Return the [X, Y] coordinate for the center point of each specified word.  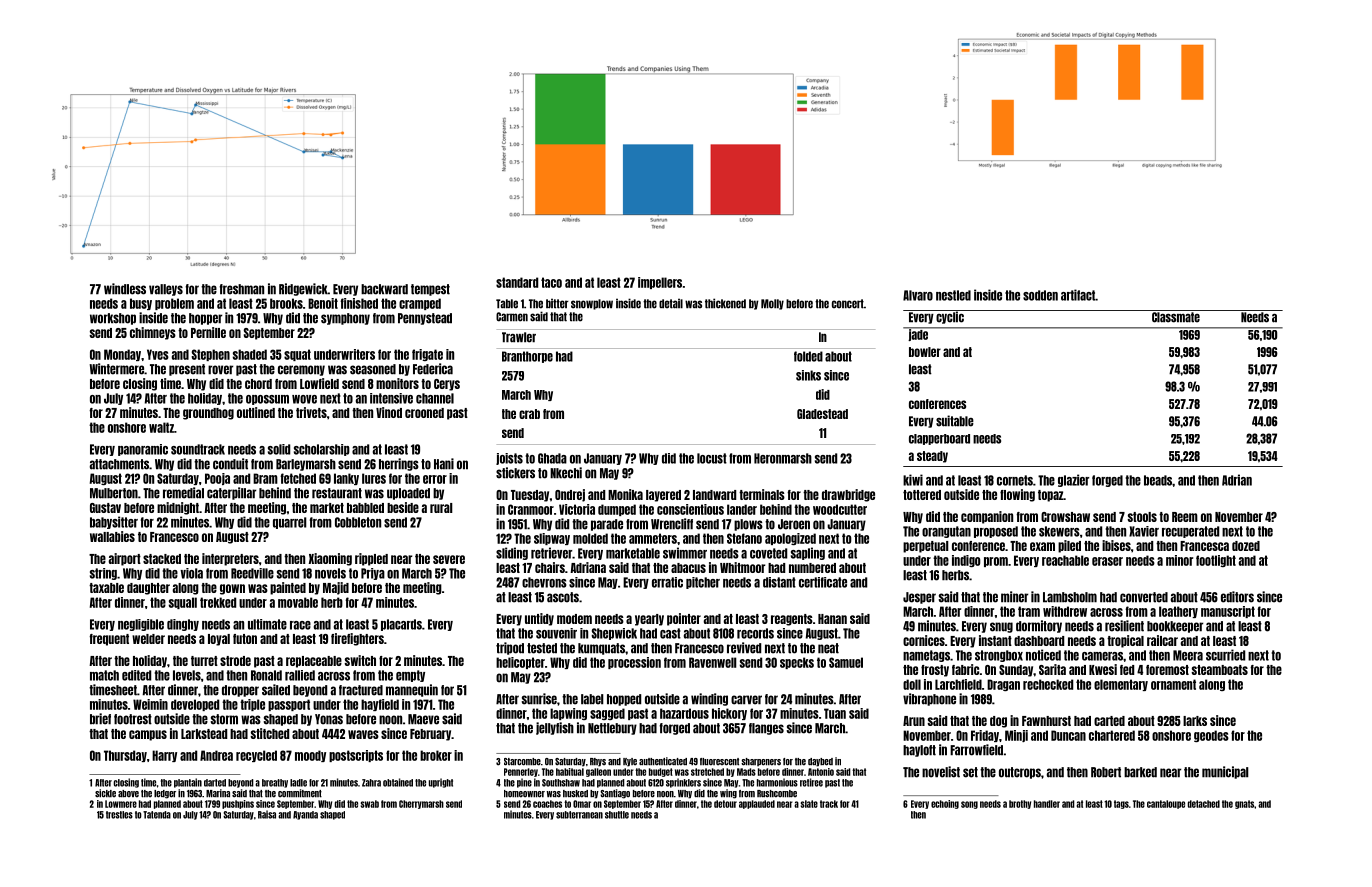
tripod [510, 648]
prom [996, 562]
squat [297, 355]
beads [1158, 480]
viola [191, 573]
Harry [164, 756]
